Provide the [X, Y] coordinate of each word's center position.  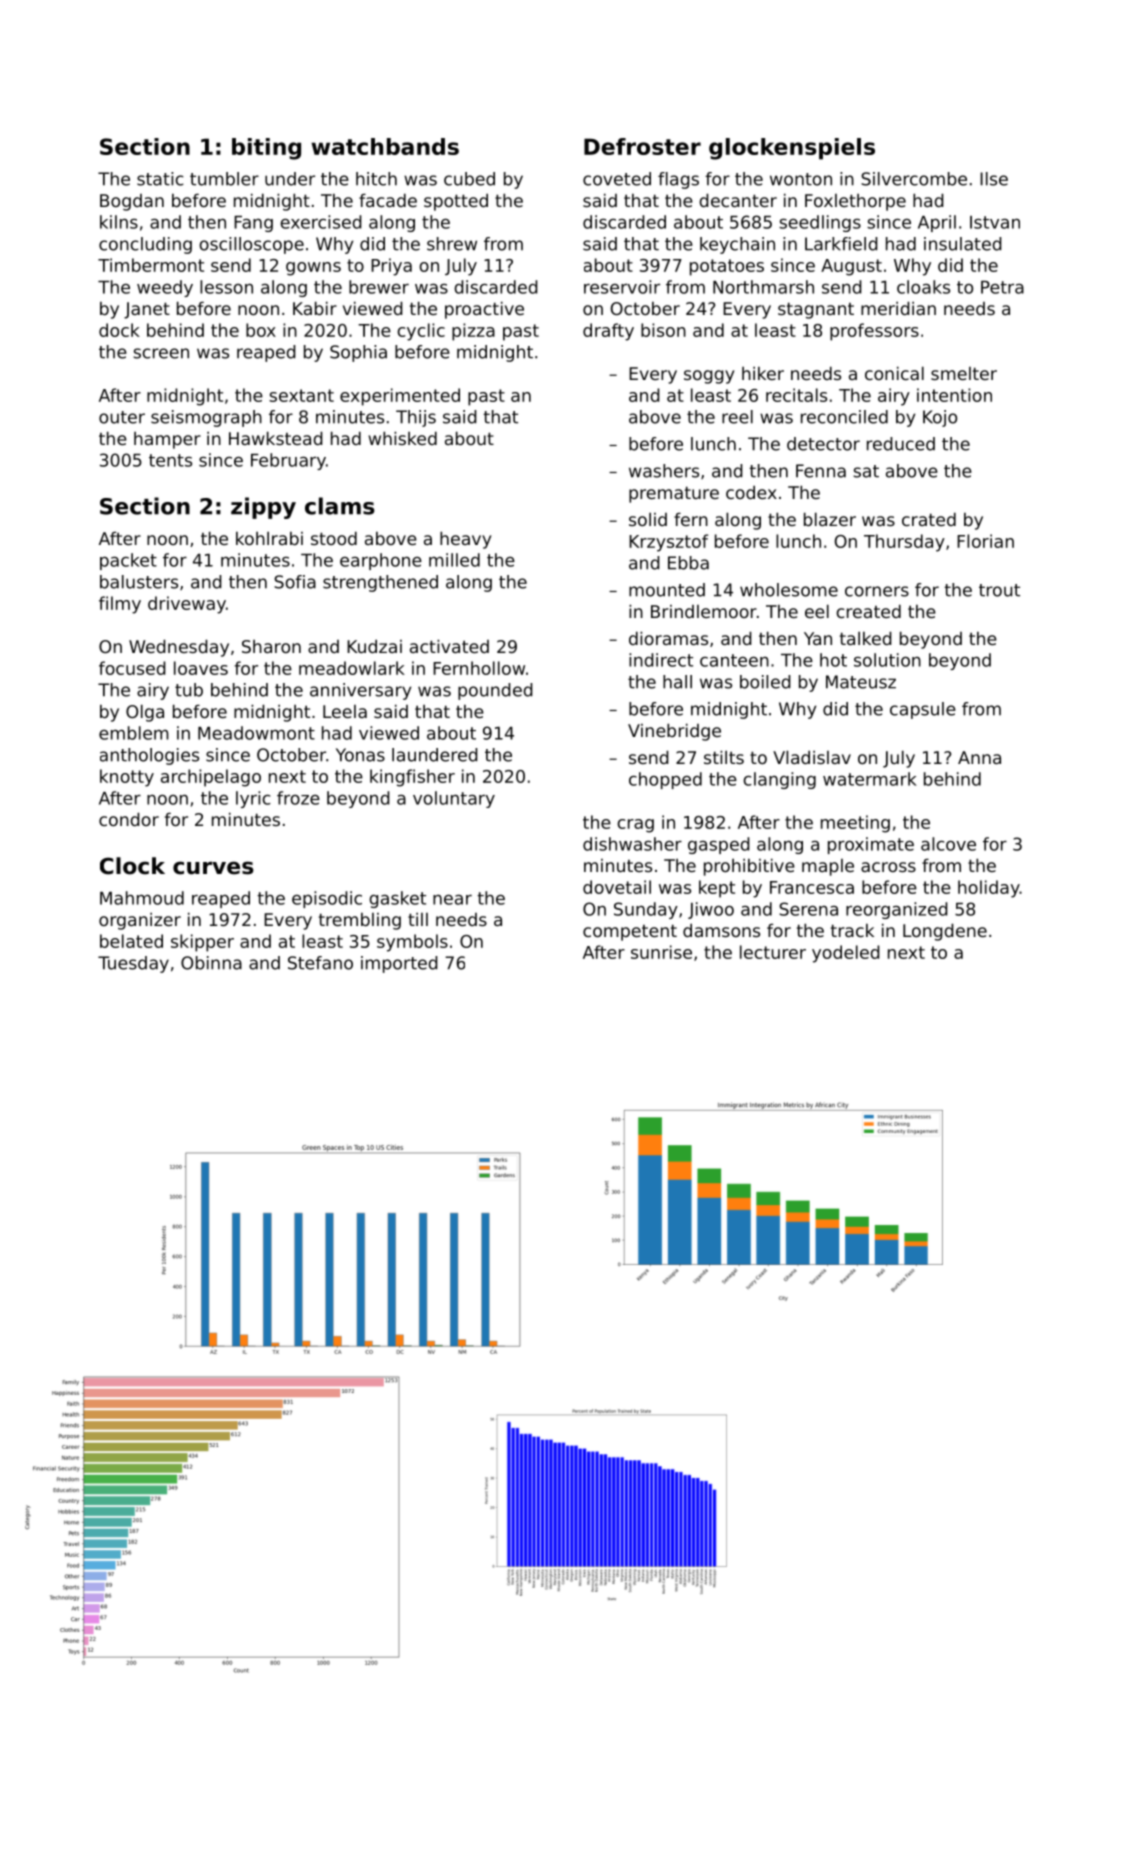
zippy [263, 508]
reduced [901, 444]
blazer [830, 519]
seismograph [206, 418]
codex [751, 492]
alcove [948, 844]
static [160, 179]
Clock [132, 866]
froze [298, 798]
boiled [765, 682]
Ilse [994, 179]
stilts [724, 757]
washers [664, 471]
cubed [469, 179]
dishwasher [632, 844]
